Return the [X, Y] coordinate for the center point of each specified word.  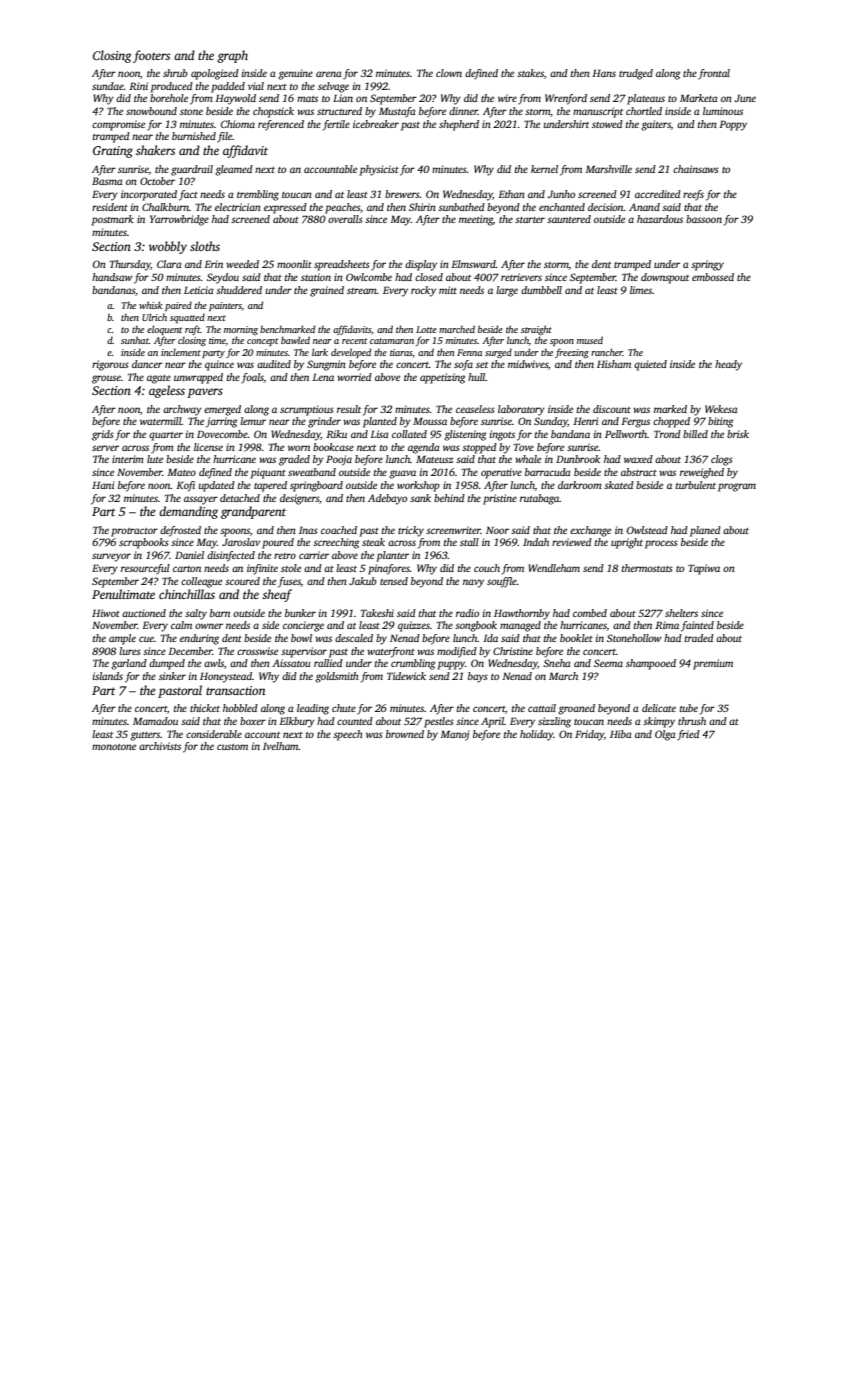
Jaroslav [241, 542]
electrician [238, 207]
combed [590, 613]
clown [449, 73]
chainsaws [696, 169]
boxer [253, 721]
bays [478, 677]
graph [232, 56]
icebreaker [376, 124]
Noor [497, 530]
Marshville [608, 169]
